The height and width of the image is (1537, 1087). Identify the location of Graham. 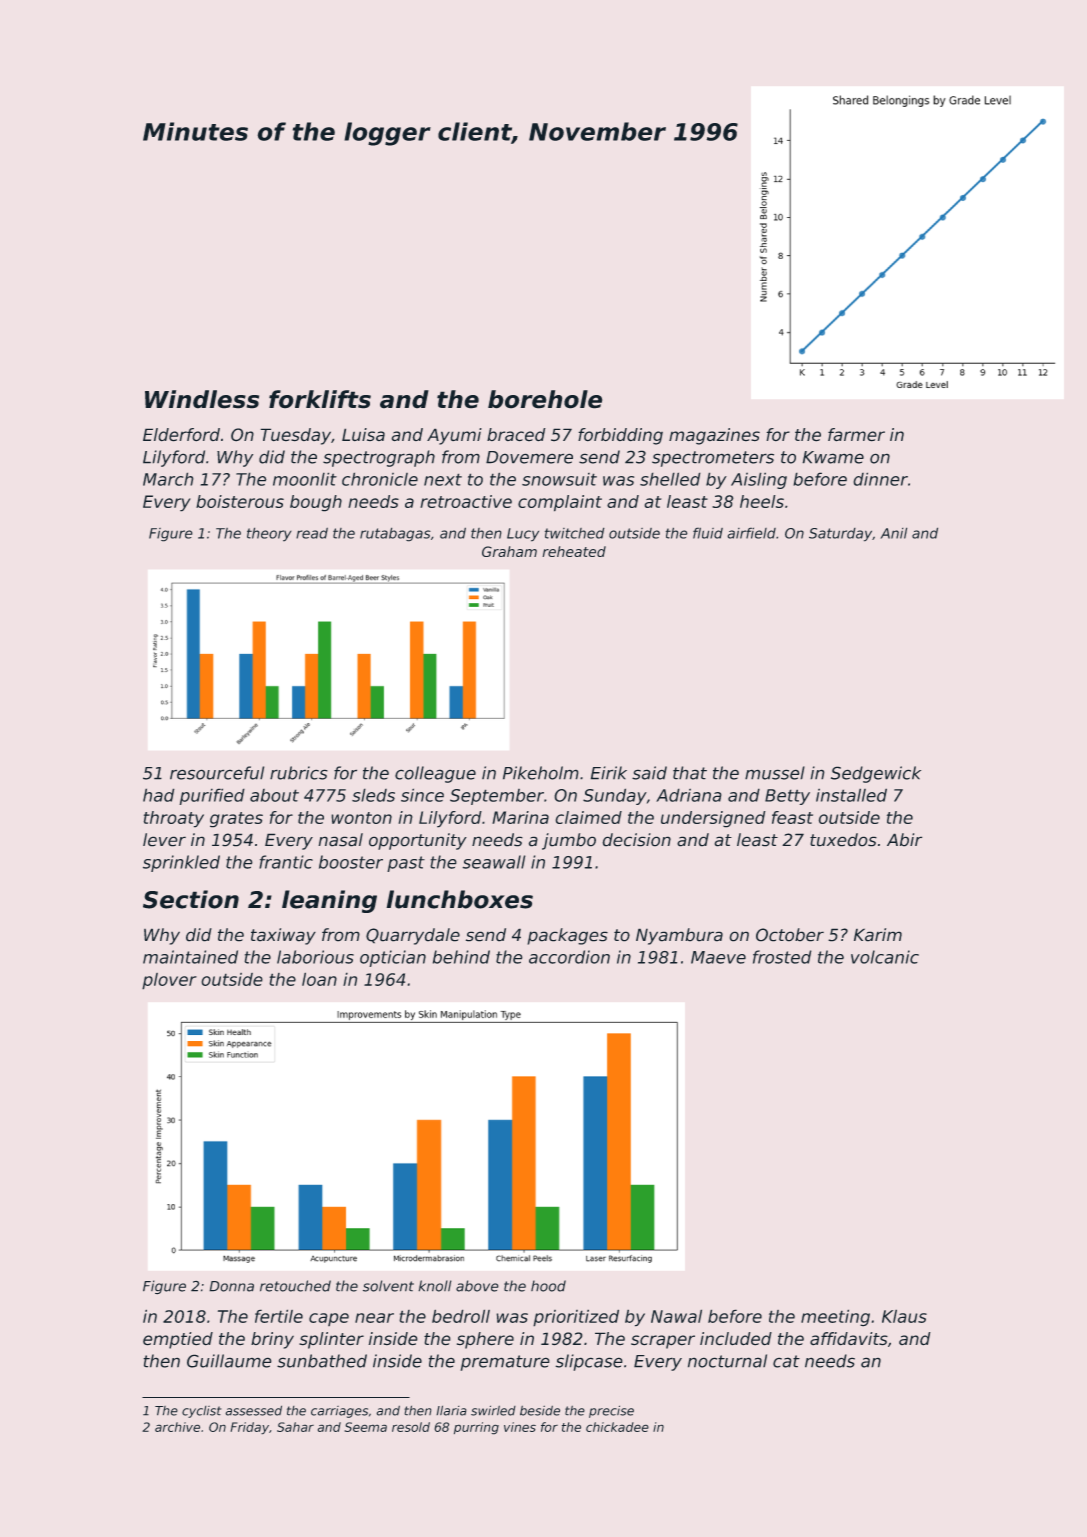
(509, 551).
